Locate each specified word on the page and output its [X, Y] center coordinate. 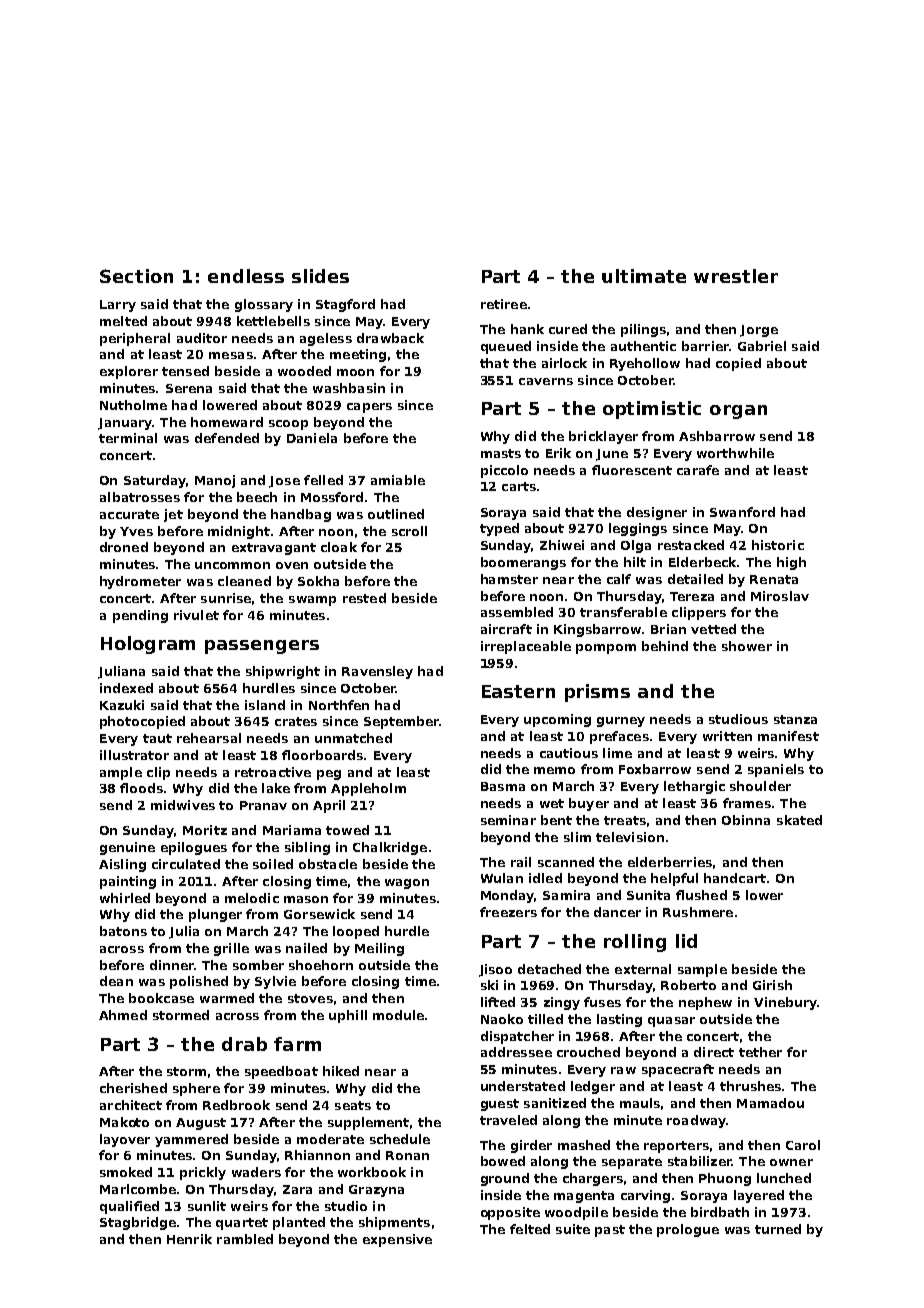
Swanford [742, 512]
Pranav [263, 805]
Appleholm [368, 789]
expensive [397, 1240]
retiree [504, 304]
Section [136, 276]
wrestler [736, 276]
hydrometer [140, 582]
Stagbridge [138, 1223]
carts [519, 486]
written [727, 736]
